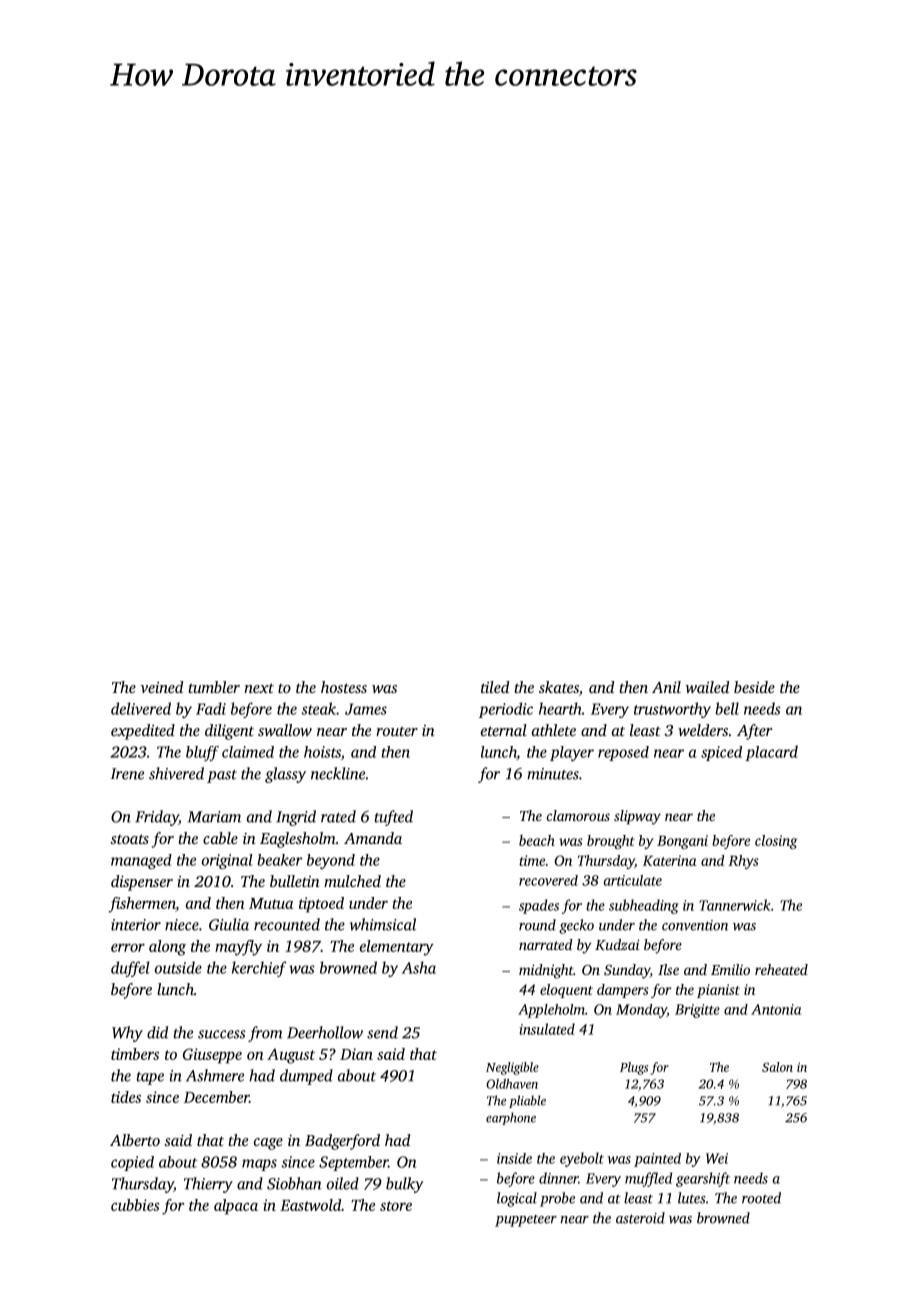  Describe the element at coordinates (754, 687) in the screenshot. I see `beside` at that location.
